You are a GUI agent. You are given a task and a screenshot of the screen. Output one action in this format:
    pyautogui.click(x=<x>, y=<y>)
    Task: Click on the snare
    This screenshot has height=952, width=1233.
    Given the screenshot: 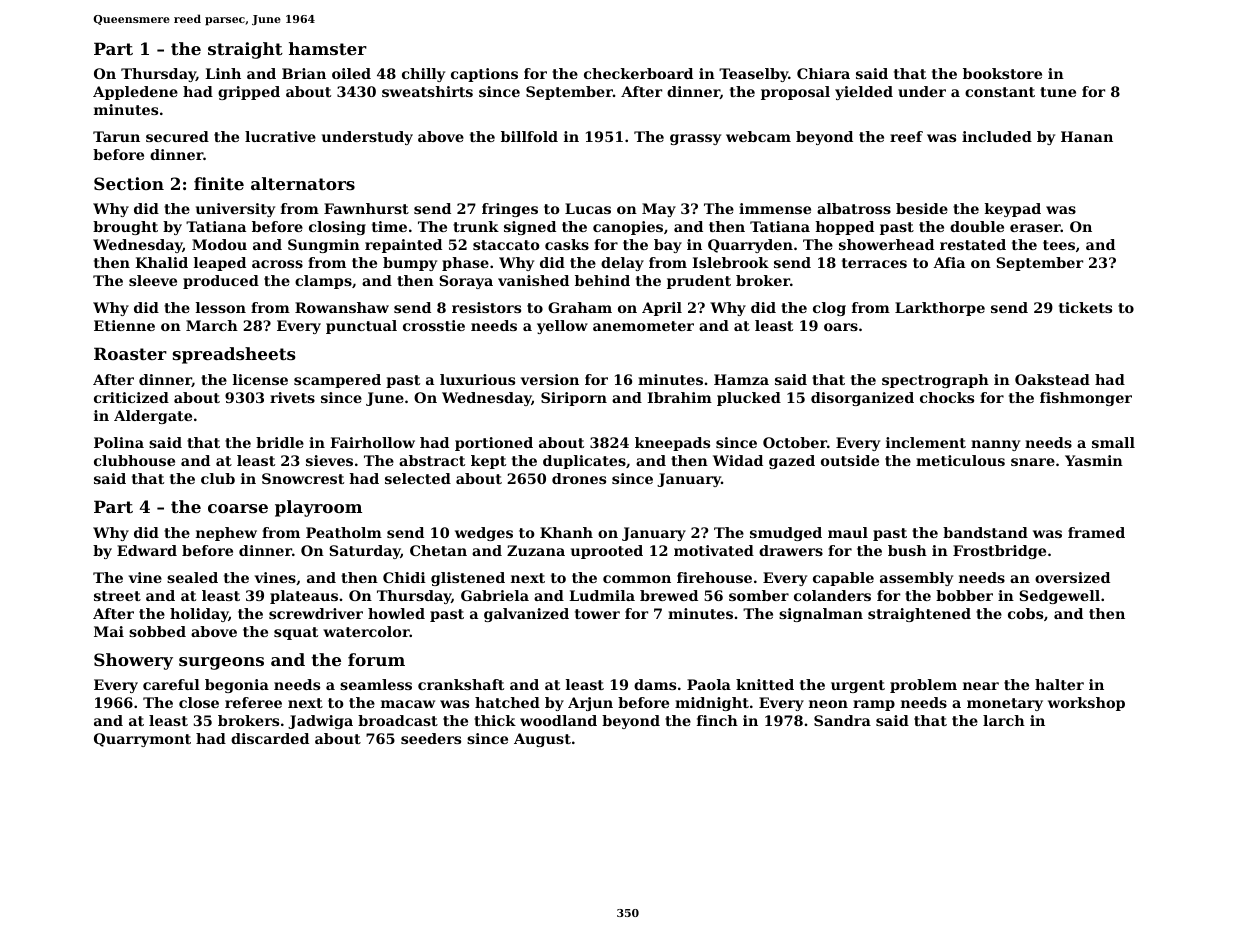 What is the action you would take?
    pyautogui.click(x=1033, y=462)
